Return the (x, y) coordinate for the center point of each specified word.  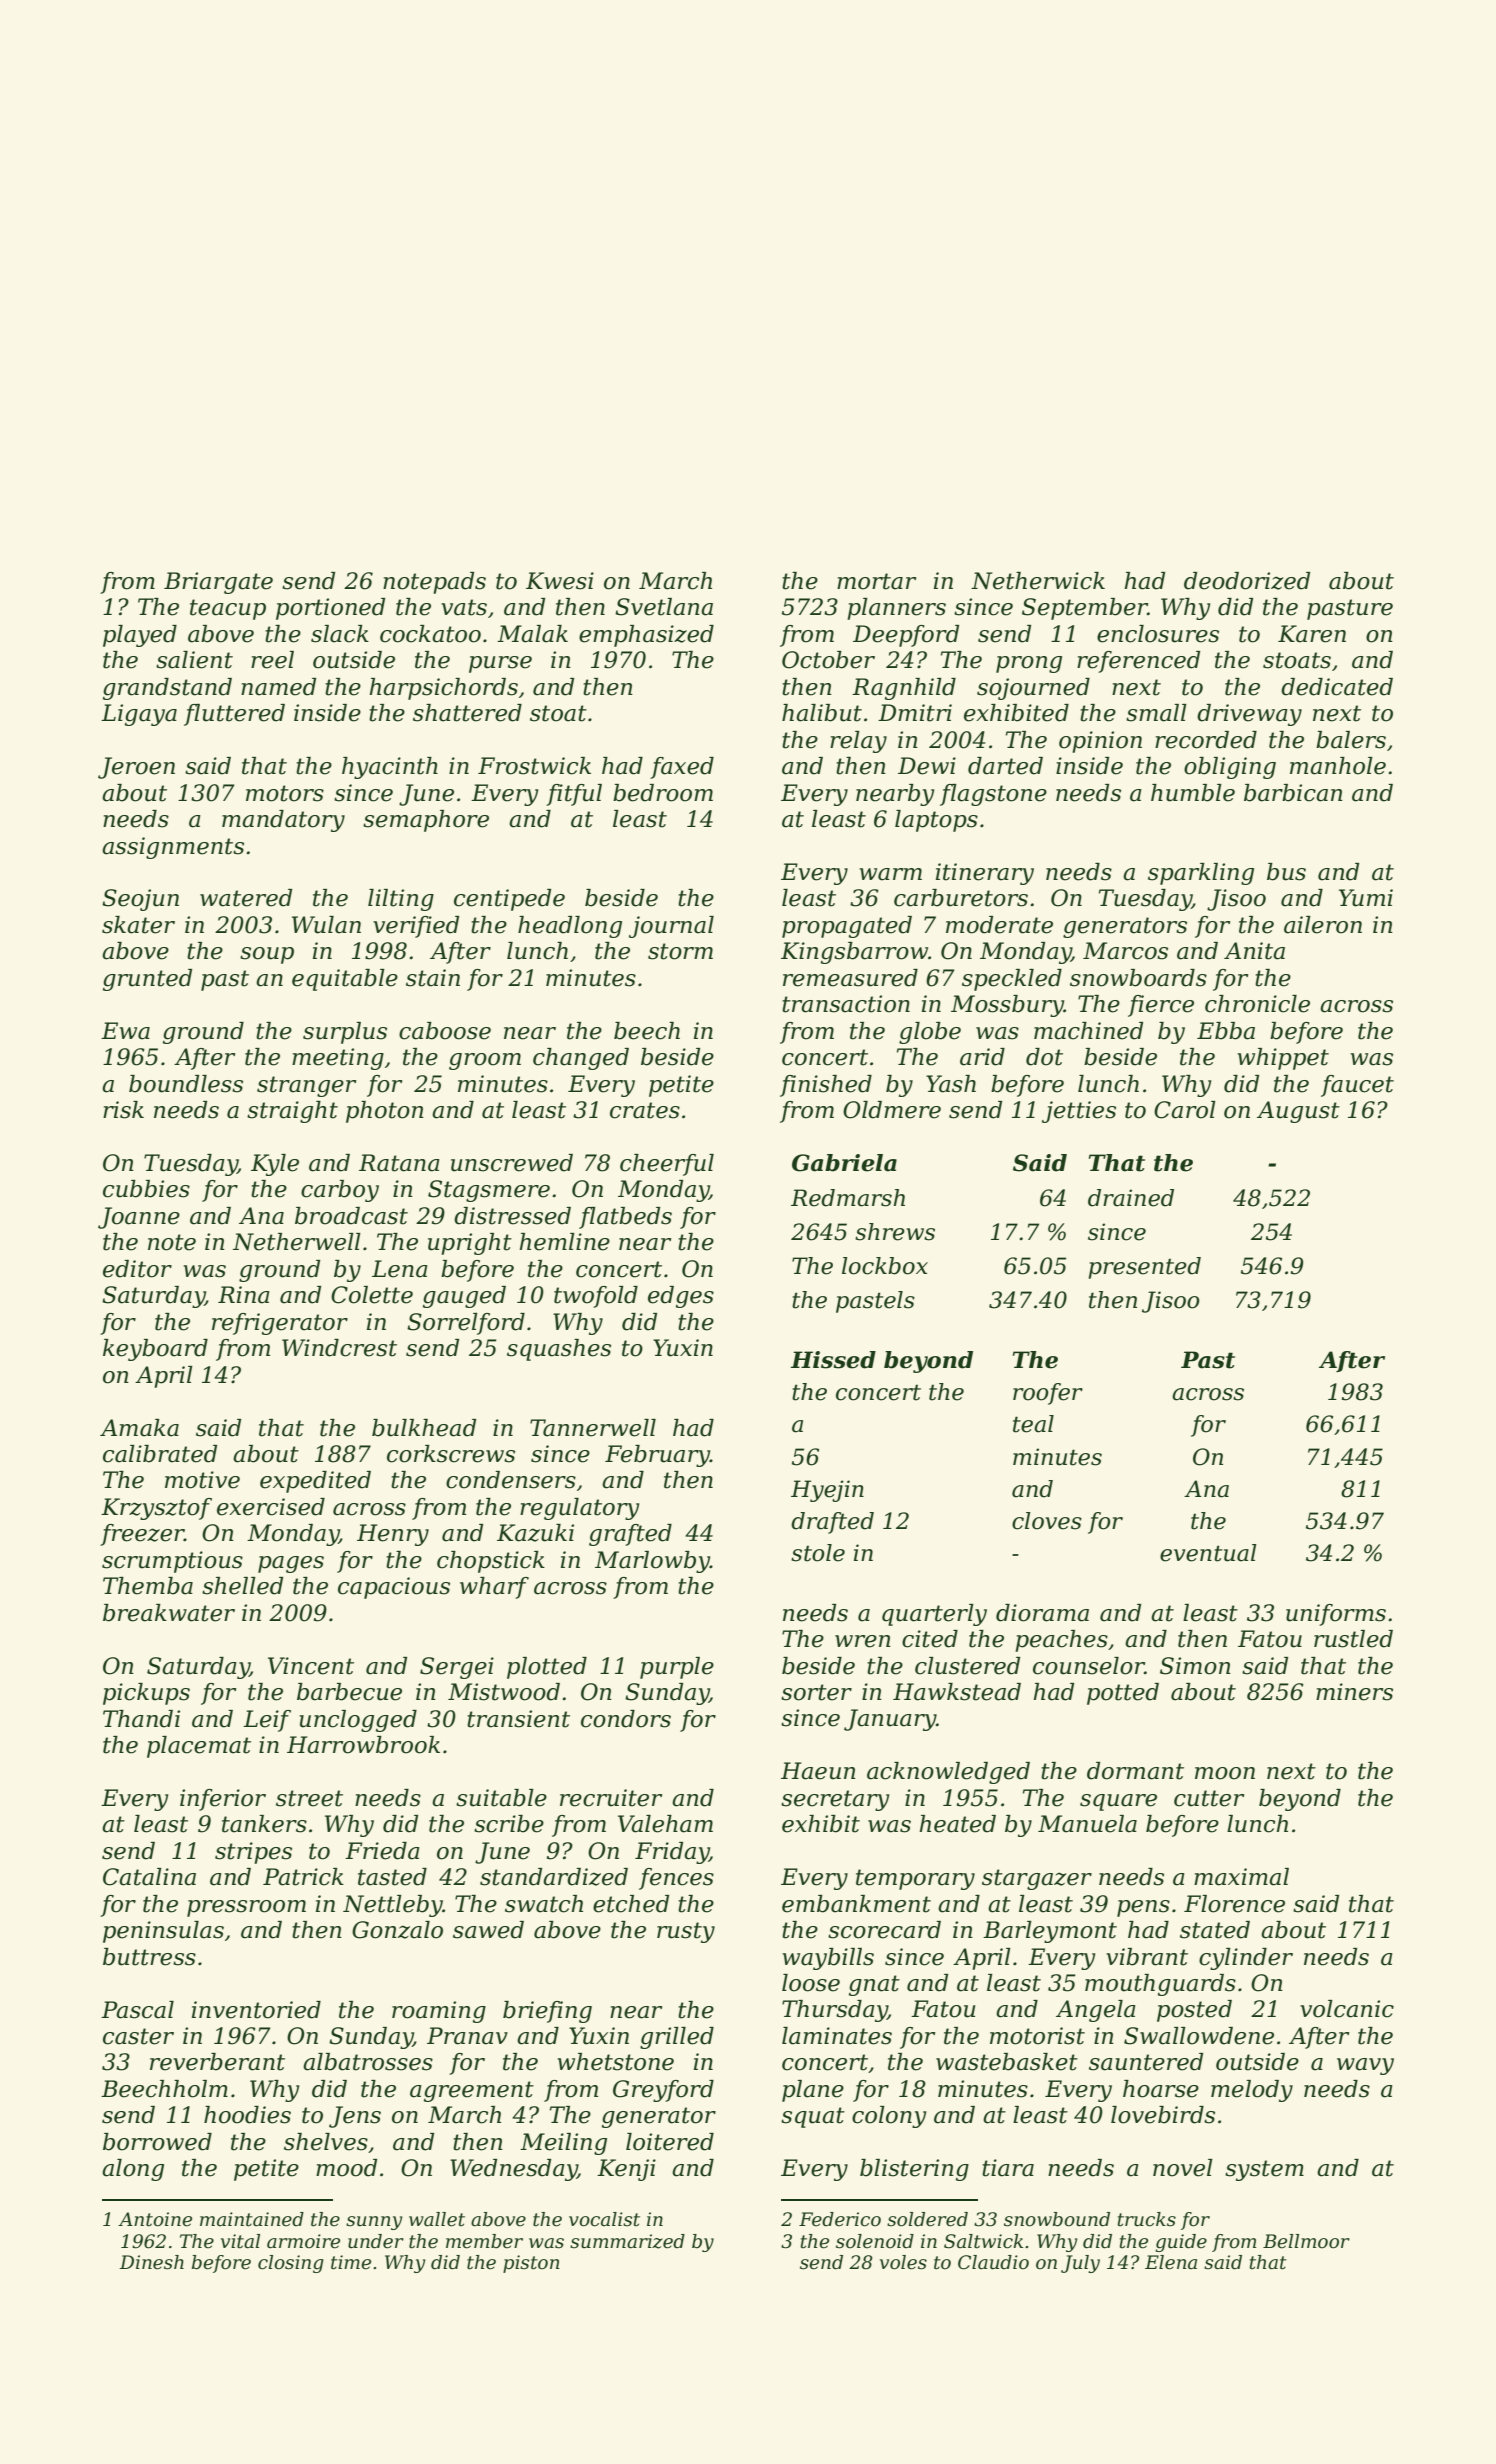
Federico (840, 2219)
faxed (682, 768)
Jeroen (136, 768)
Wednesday (513, 2170)
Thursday (835, 2011)
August (1298, 1112)
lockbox (885, 1266)
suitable (501, 1798)
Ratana (399, 1163)
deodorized (1247, 581)
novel (1183, 2168)
